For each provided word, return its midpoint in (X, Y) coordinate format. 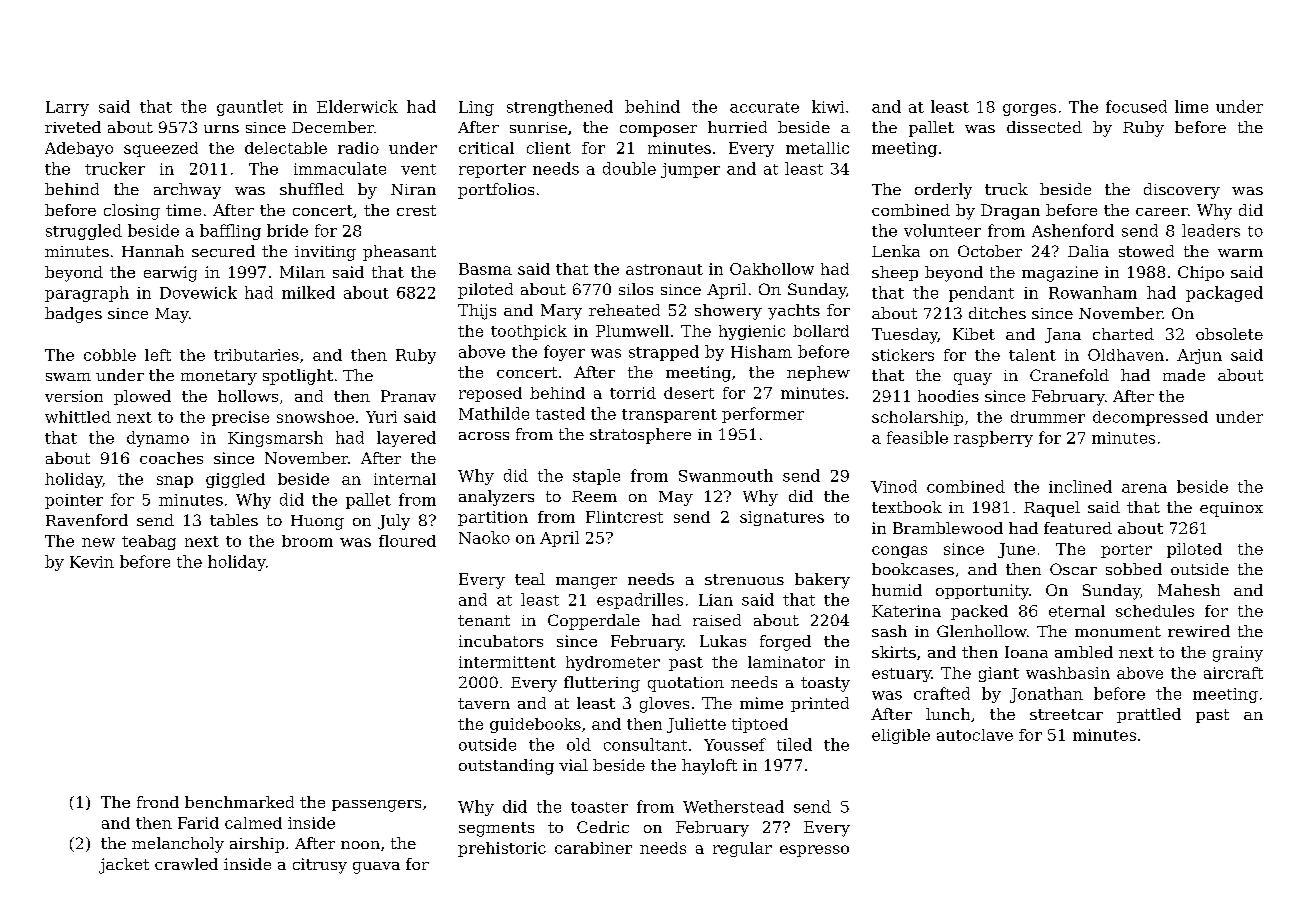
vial (573, 765)
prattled (1149, 715)
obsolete (1229, 334)
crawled (186, 864)
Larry (67, 108)
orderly (943, 191)
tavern (484, 703)
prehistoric (502, 849)
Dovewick (198, 292)
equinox (1231, 509)
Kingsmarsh (275, 439)
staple (596, 477)
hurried (737, 127)
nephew (818, 373)
